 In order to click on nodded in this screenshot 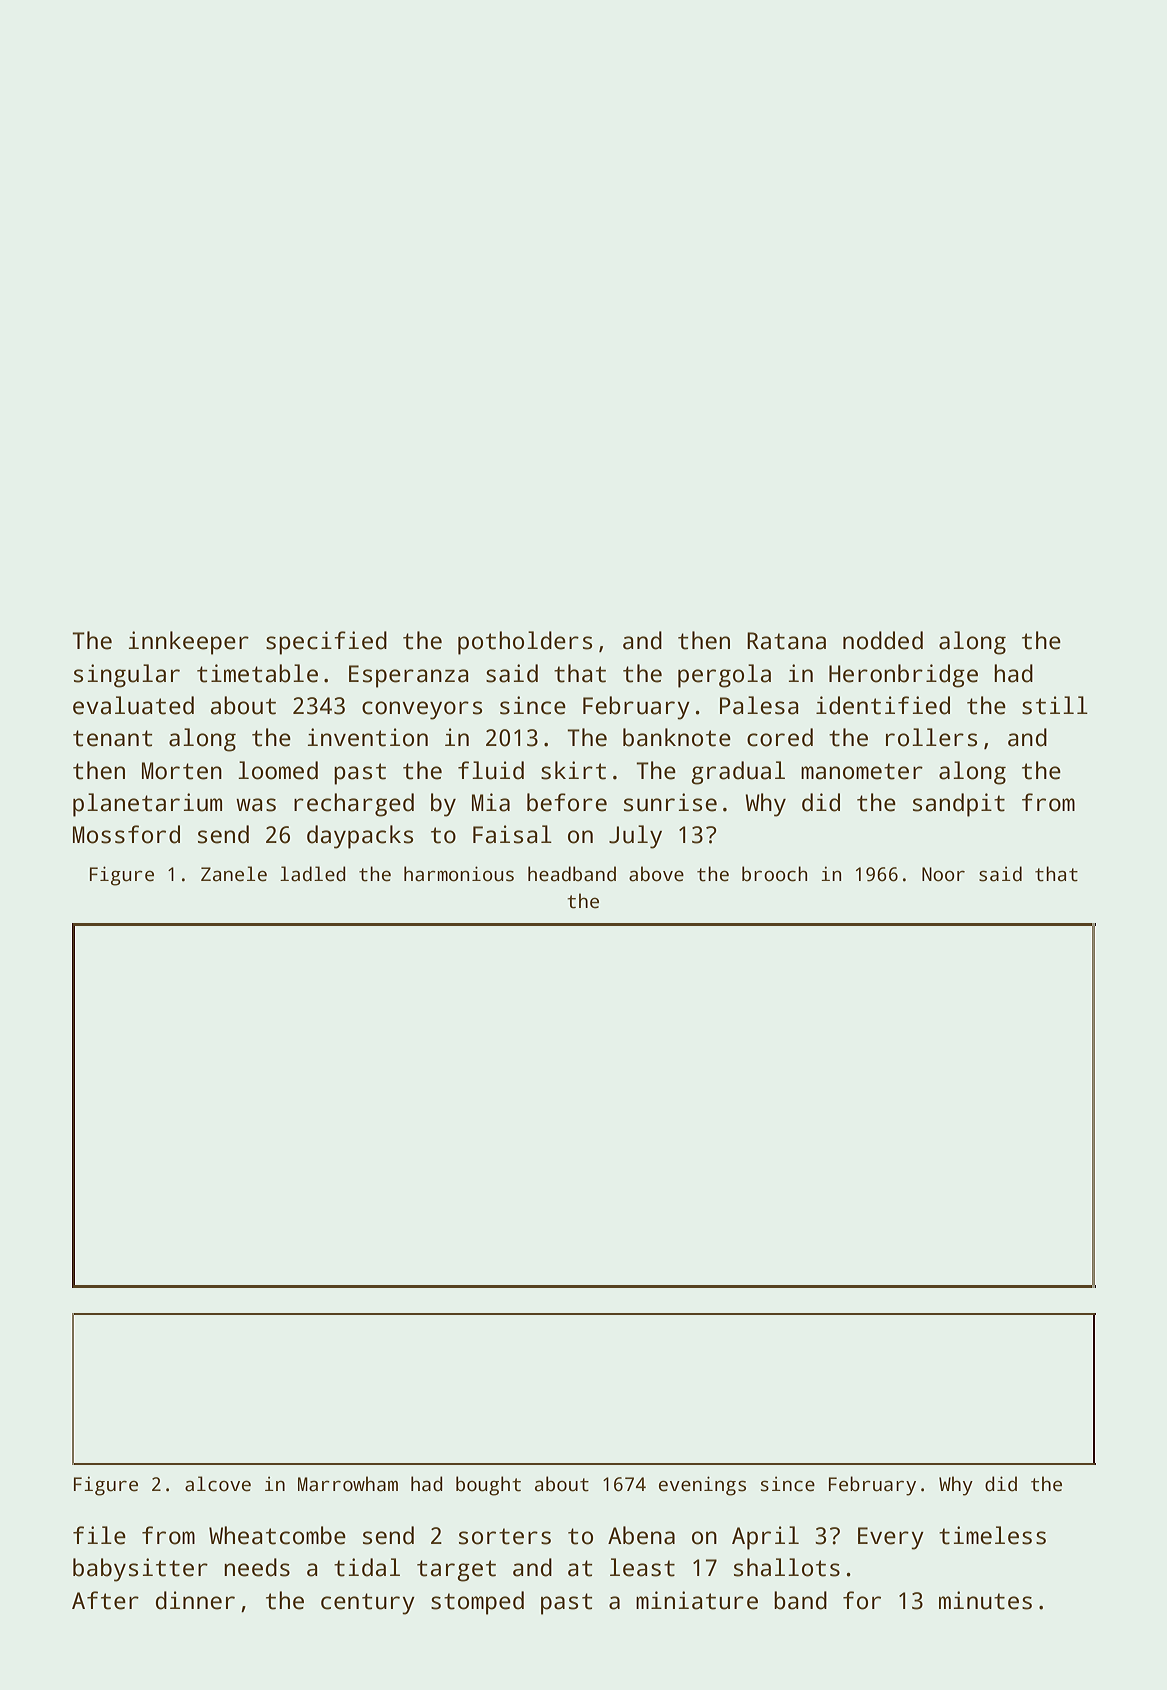, I will do `click(883, 640)`.
